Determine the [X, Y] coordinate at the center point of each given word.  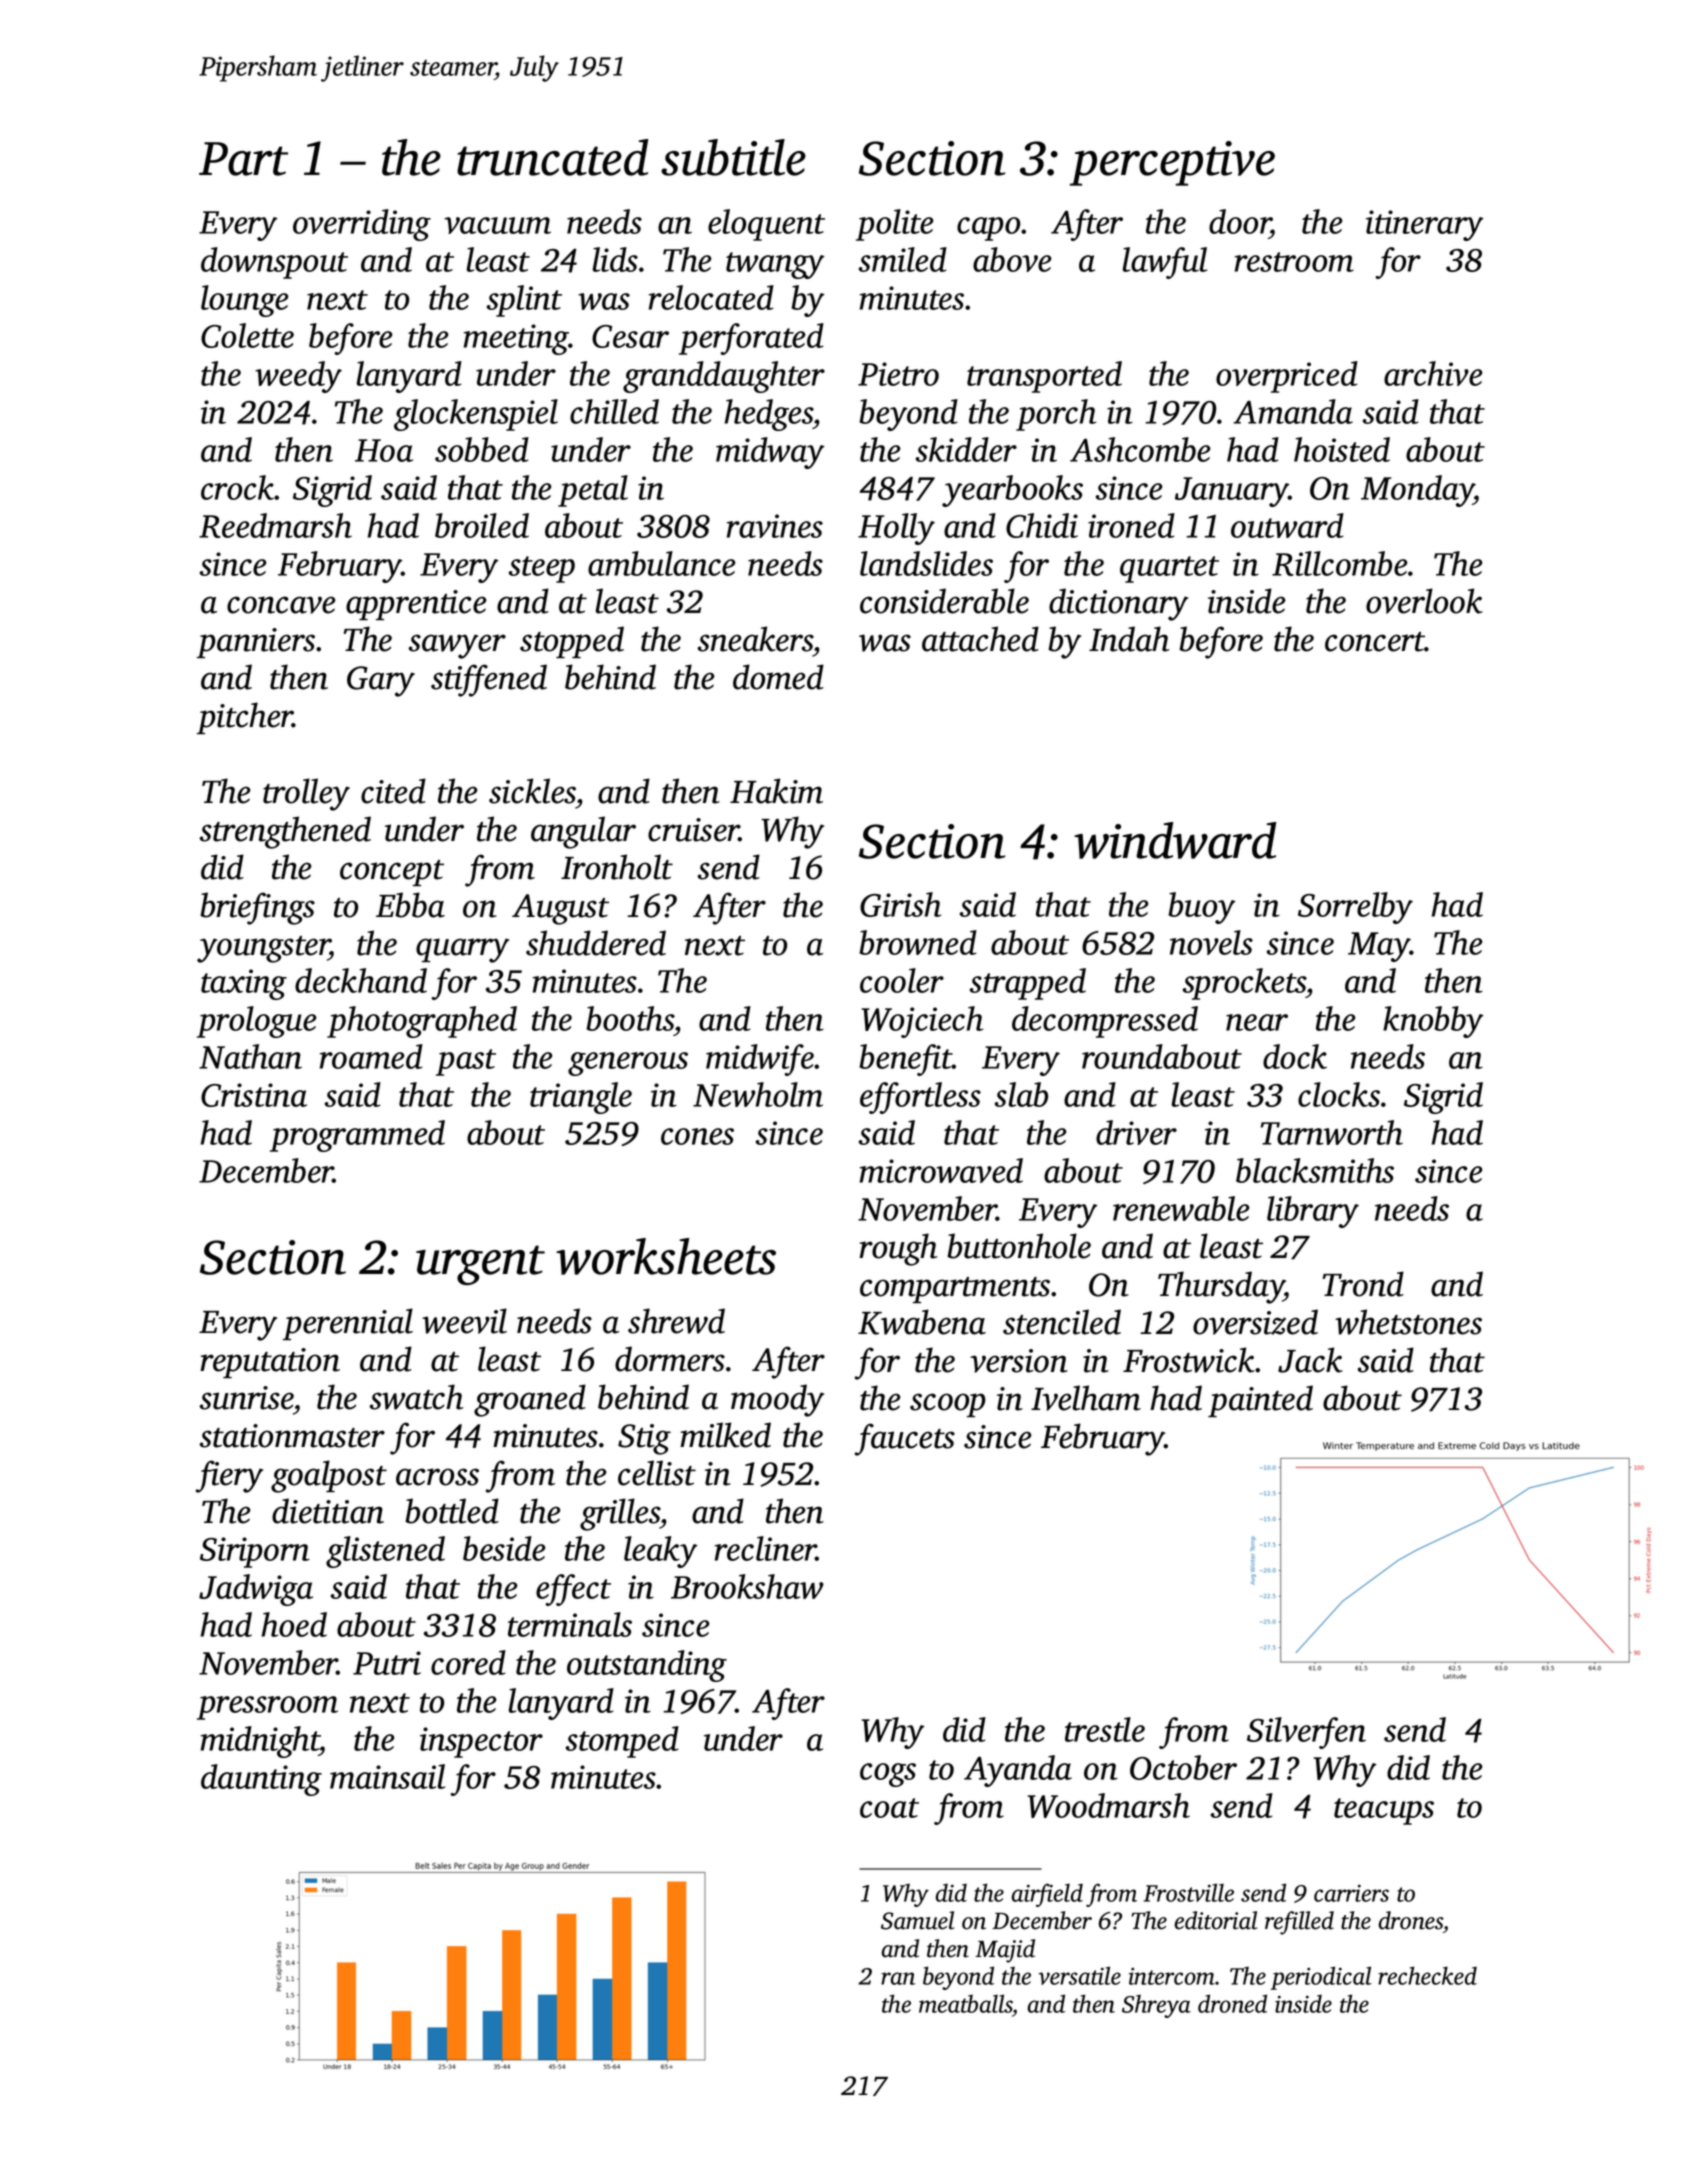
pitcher [245, 718]
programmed [357, 1136]
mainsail [387, 1776]
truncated [553, 157]
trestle [1105, 1729]
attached [980, 639]
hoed [294, 1624]
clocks [1339, 1094]
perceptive [1172, 163]
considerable [944, 601]
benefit [905, 1060]
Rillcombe [1340, 563]
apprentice [416, 605]
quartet [1169, 569]
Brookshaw [747, 1586]
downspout [274, 263]
